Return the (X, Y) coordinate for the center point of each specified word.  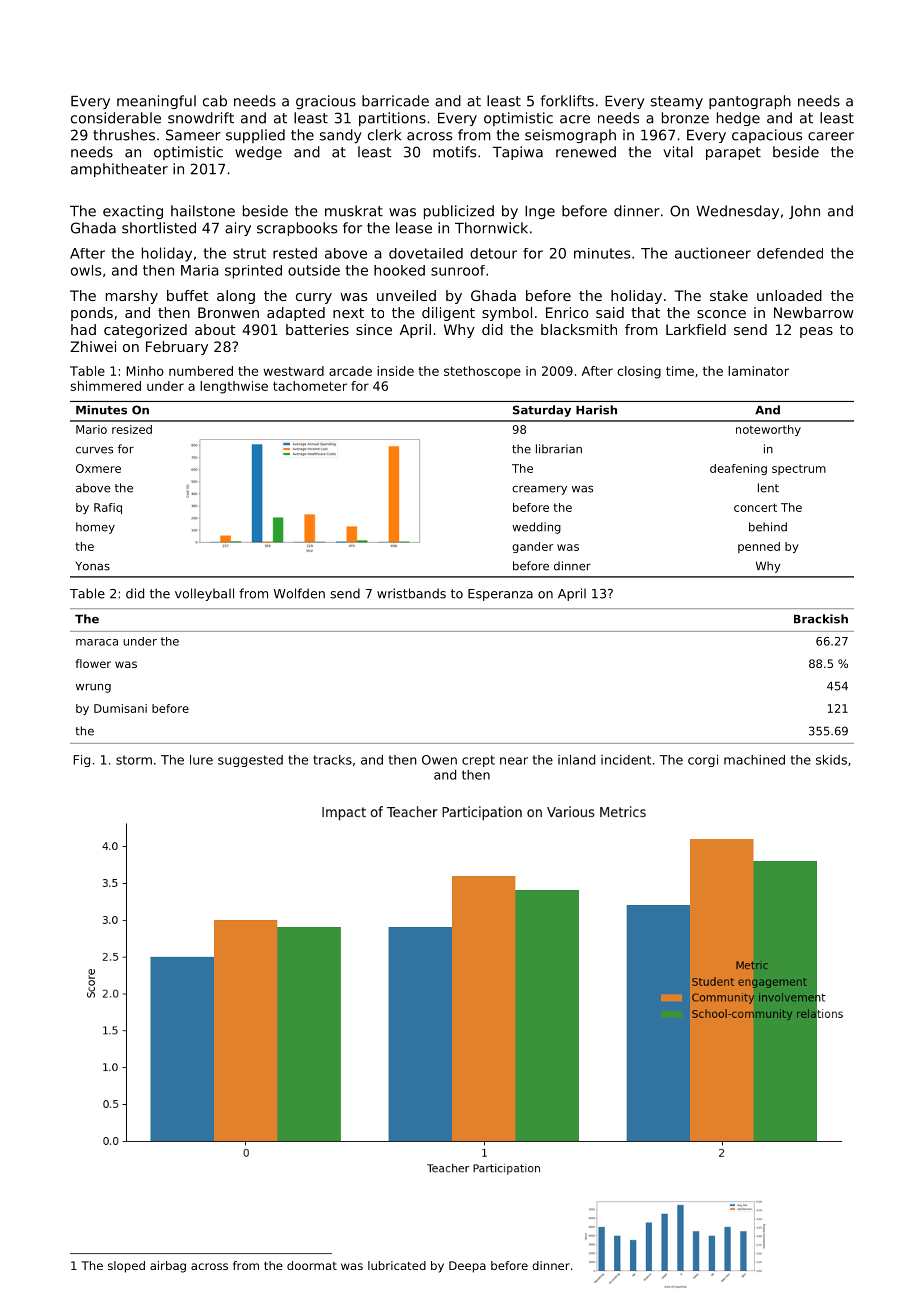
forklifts (567, 101)
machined (754, 760)
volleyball (204, 594)
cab (215, 101)
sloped (126, 1267)
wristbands (411, 593)
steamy (677, 102)
